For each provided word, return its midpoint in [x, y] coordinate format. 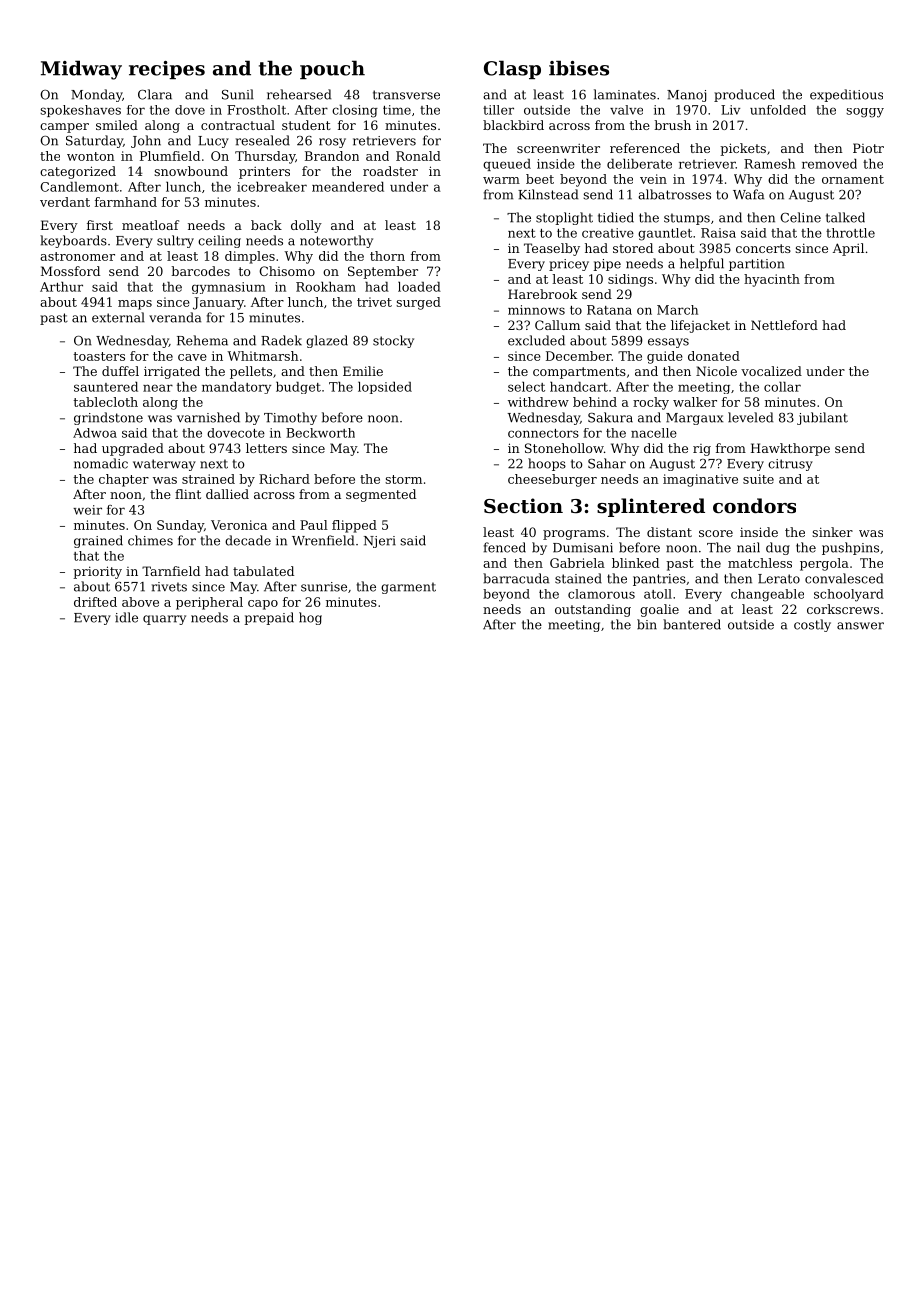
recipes [167, 70]
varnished [208, 417]
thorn [387, 256]
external [118, 317]
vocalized [771, 371]
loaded [419, 287]
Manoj [686, 96]
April [848, 249]
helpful [702, 264]
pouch [332, 69]
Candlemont [79, 187]
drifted [95, 602]
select [526, 387]
